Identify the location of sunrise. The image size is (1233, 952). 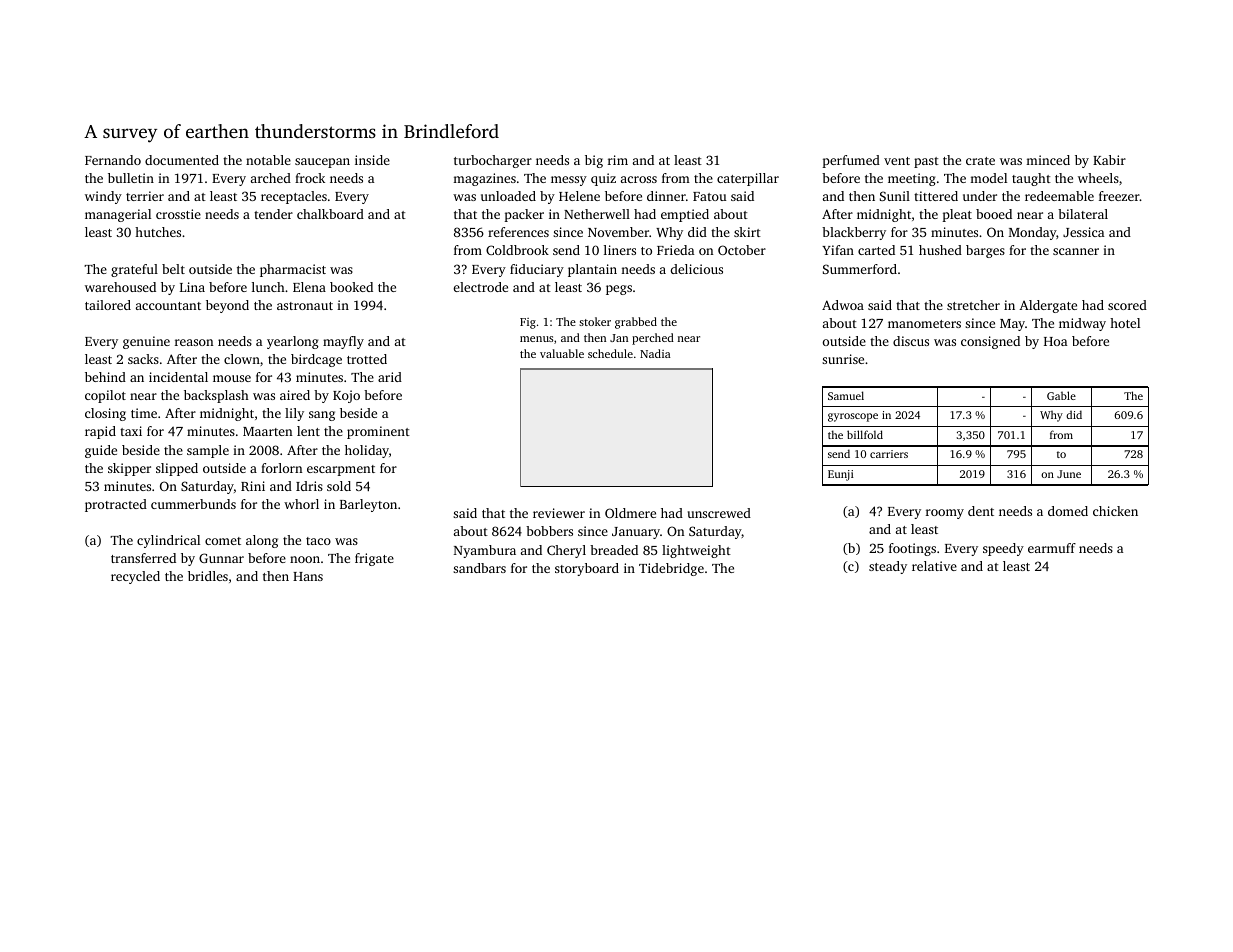
(843, 359).
